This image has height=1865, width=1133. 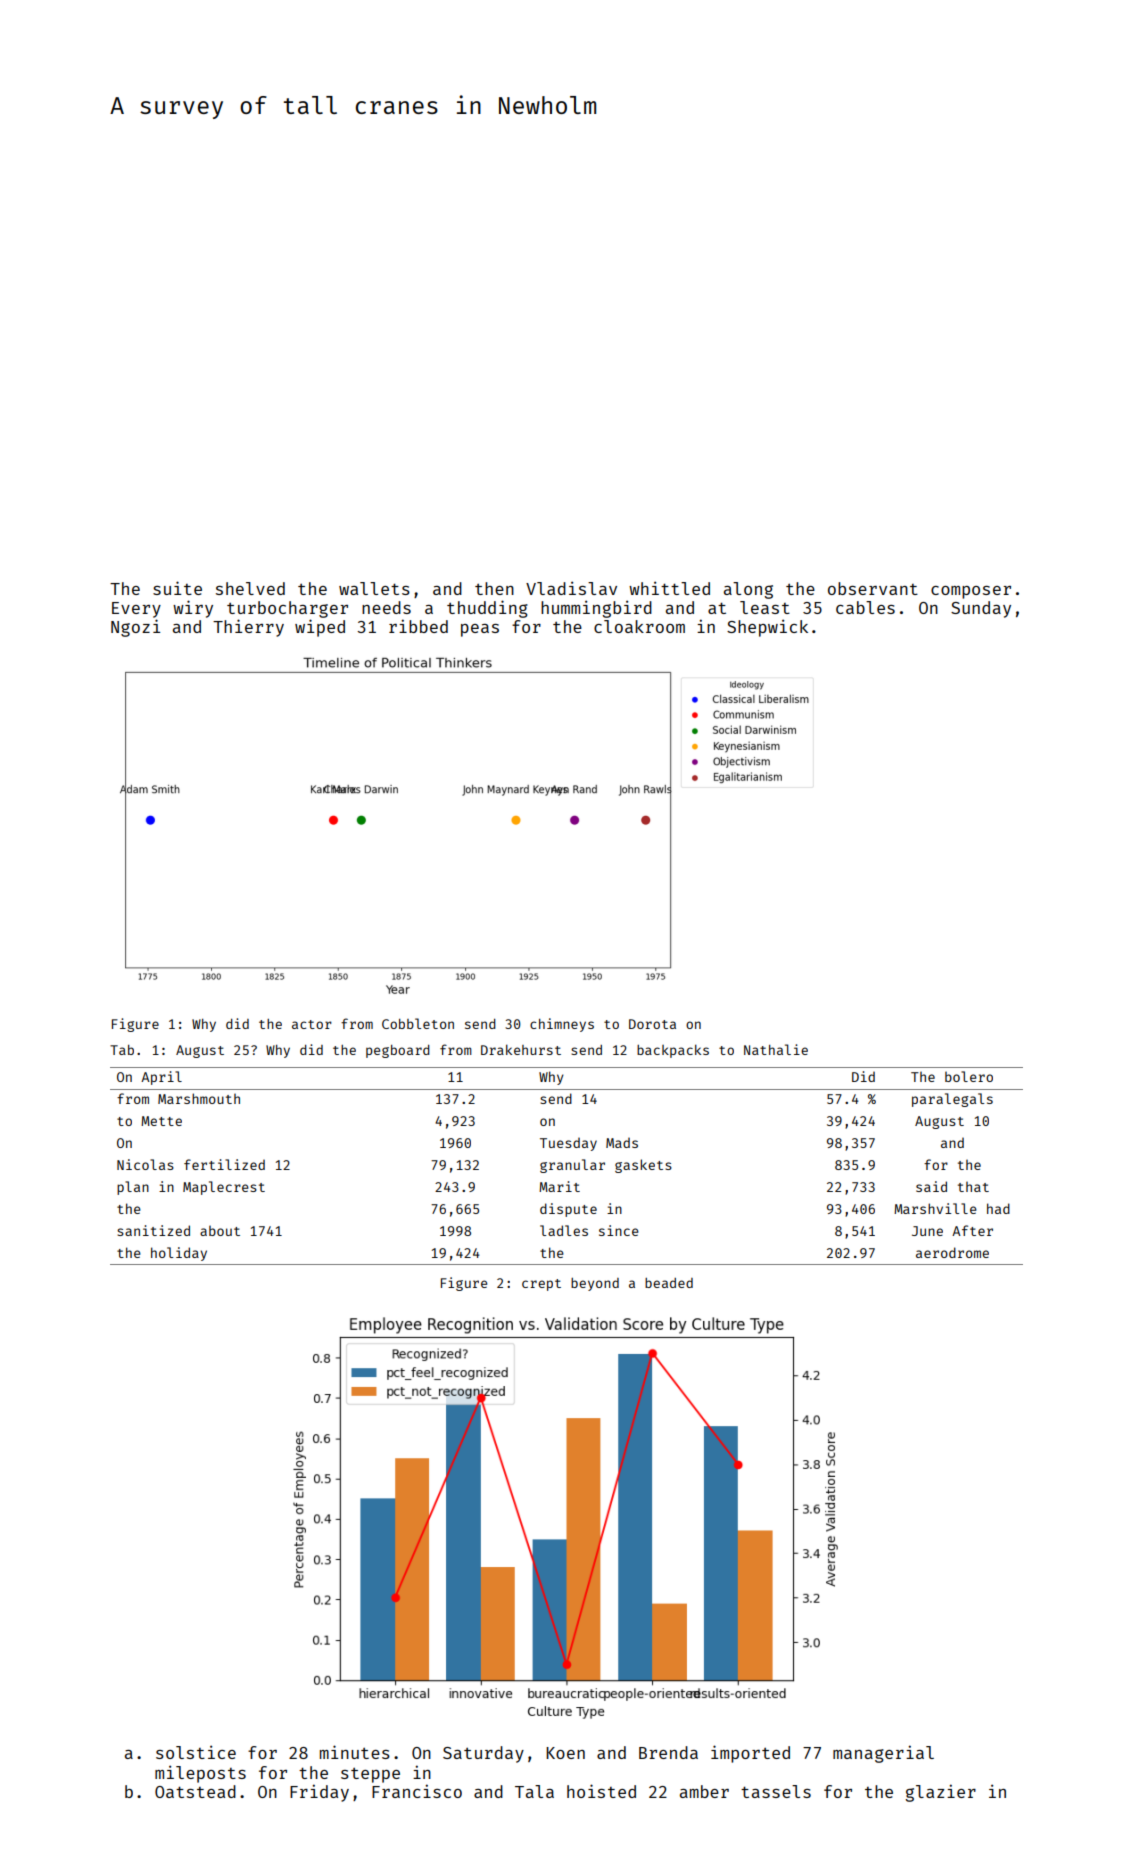 What do you see at coordinates (767, 628) in the image?
I see `Shepwick` at bounding box center [767, 628].
